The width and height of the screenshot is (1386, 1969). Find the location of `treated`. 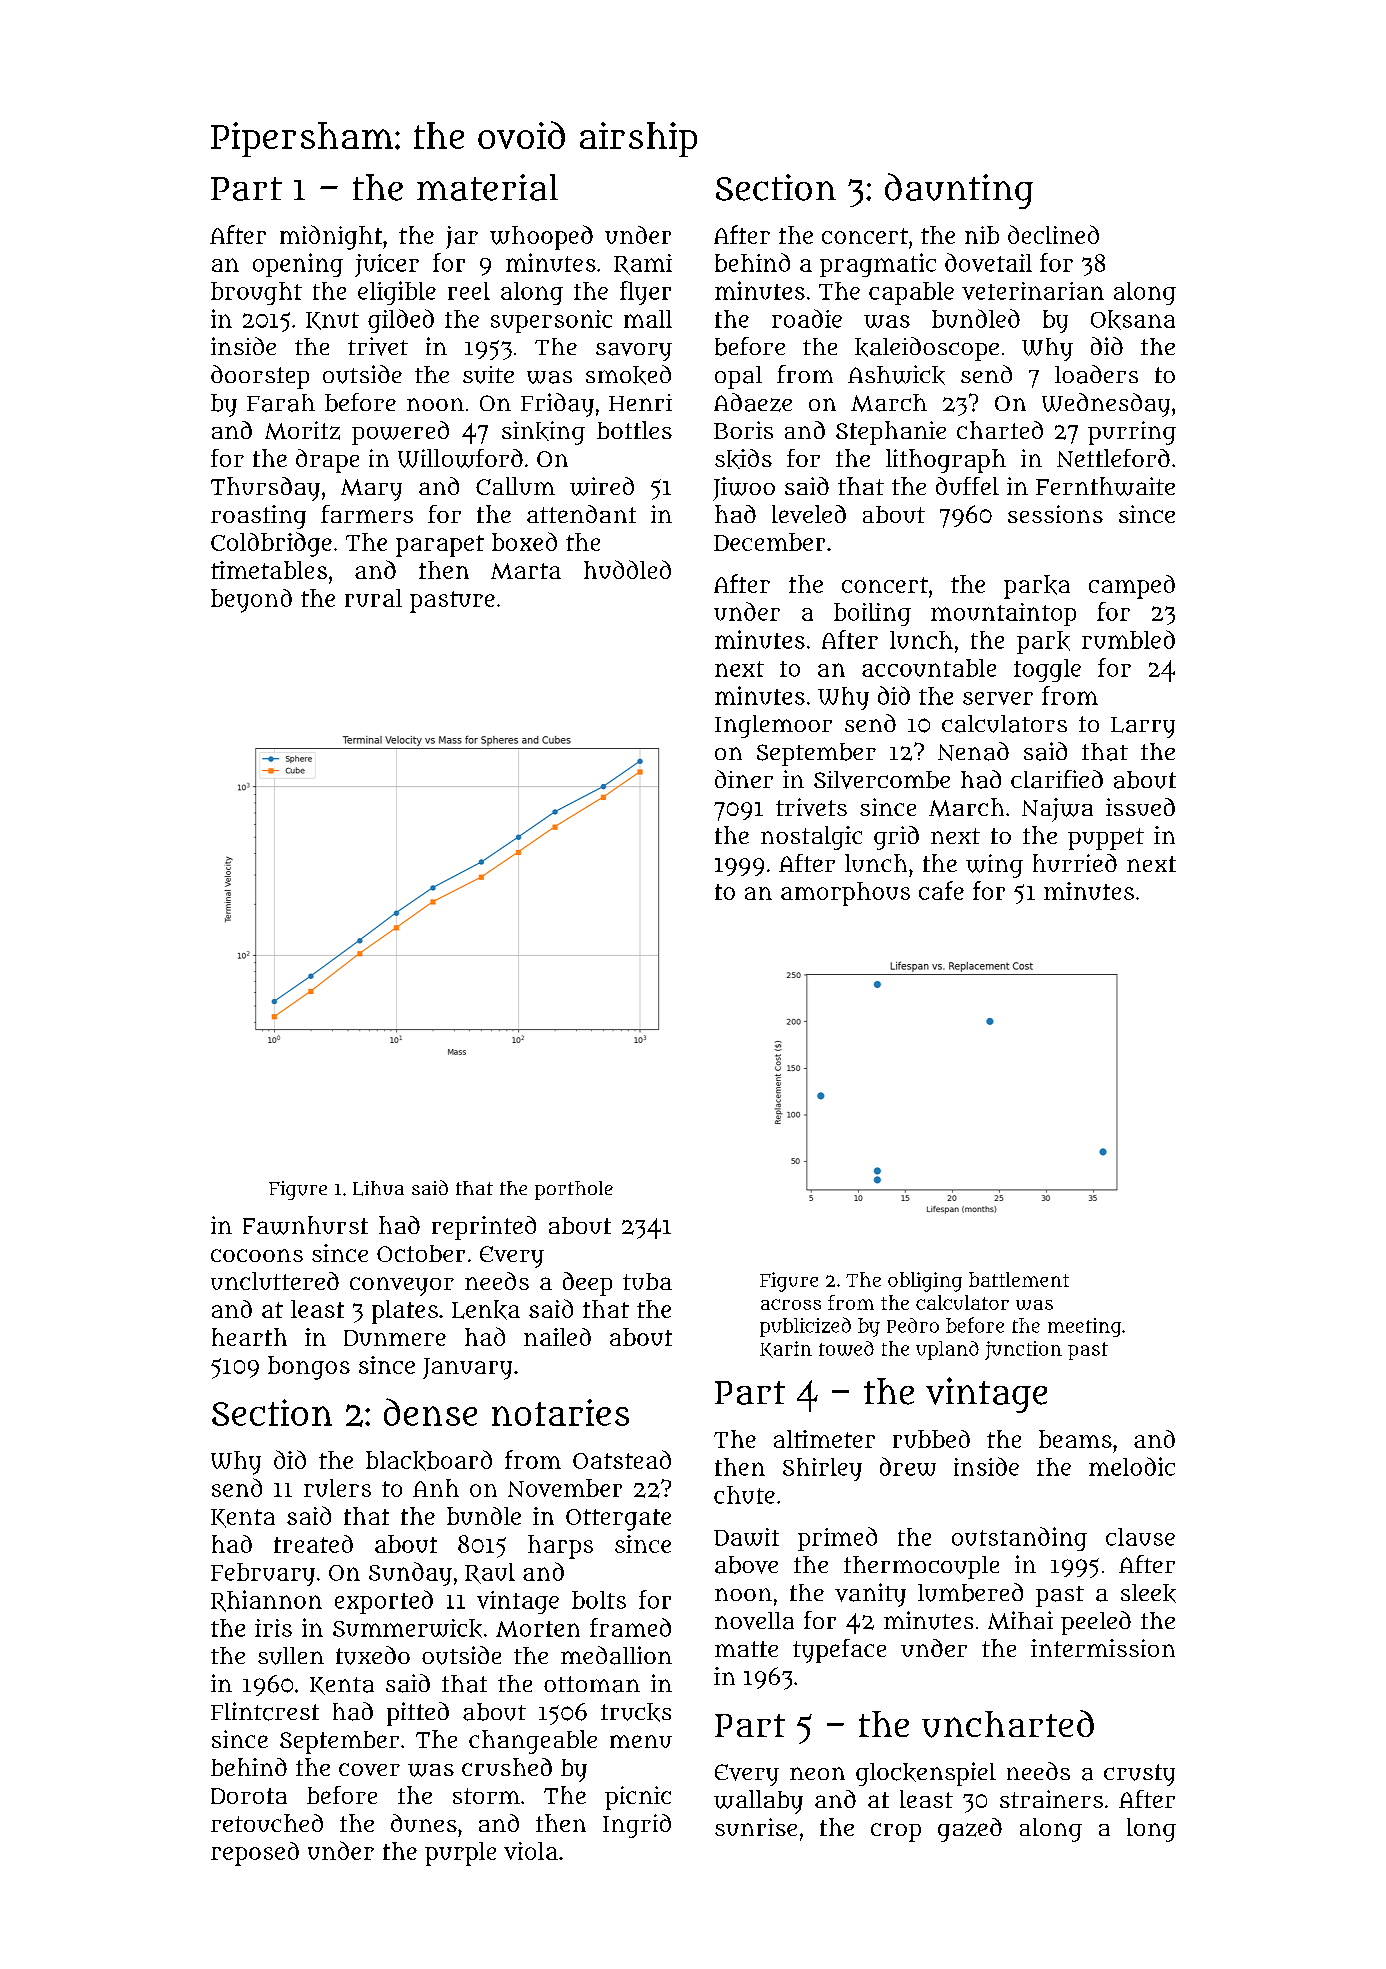

treated is located at coordinates (313, 1544).
